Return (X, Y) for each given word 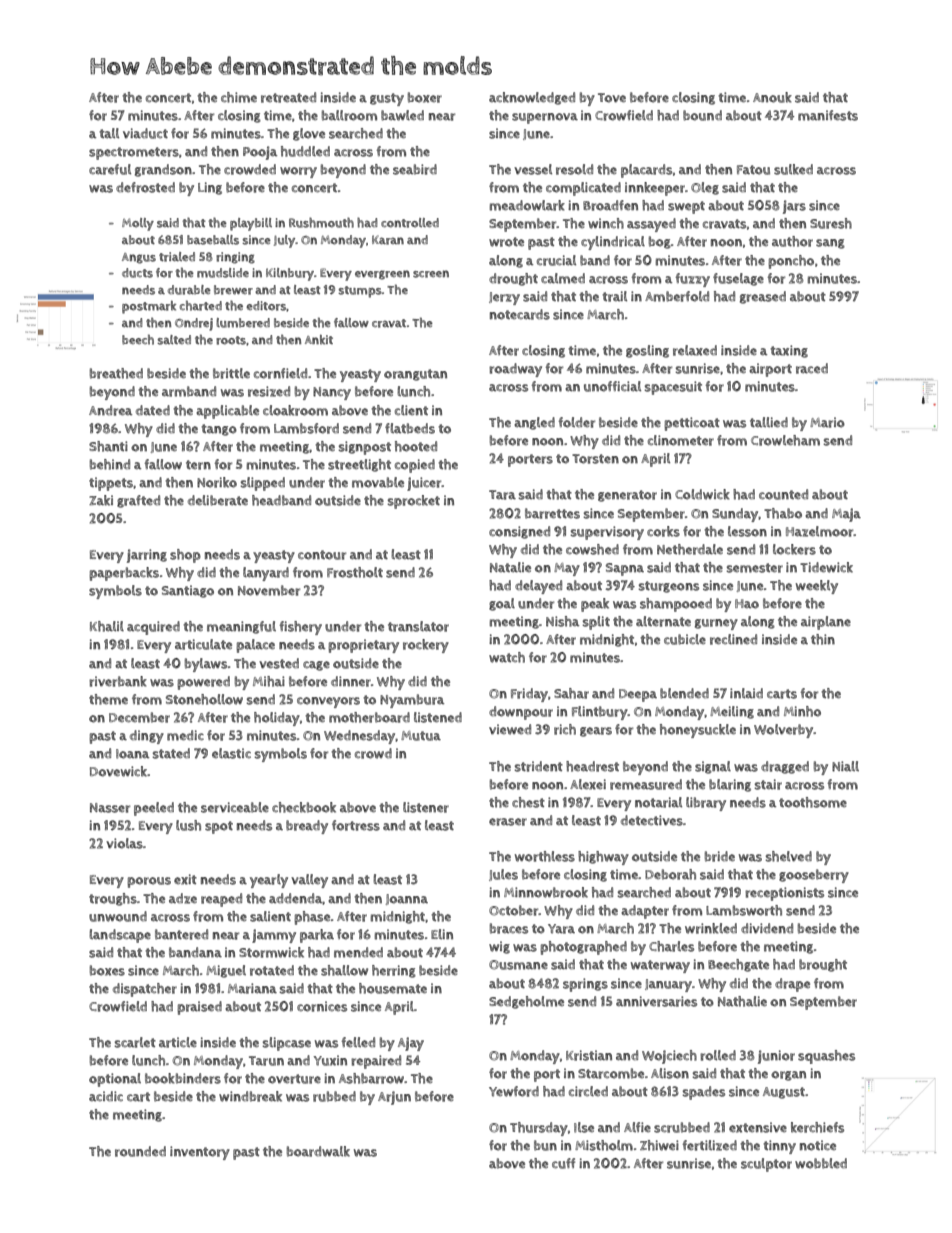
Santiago (188, 591)
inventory (200, 1153)
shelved (788, 856)
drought (513, 279)
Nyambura (412, 701)
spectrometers (134, 153)
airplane (826, 623)
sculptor (766, 1165)
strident (538, 766)
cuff (563, 1163)
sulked (793, 169)
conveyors (328, 702)
